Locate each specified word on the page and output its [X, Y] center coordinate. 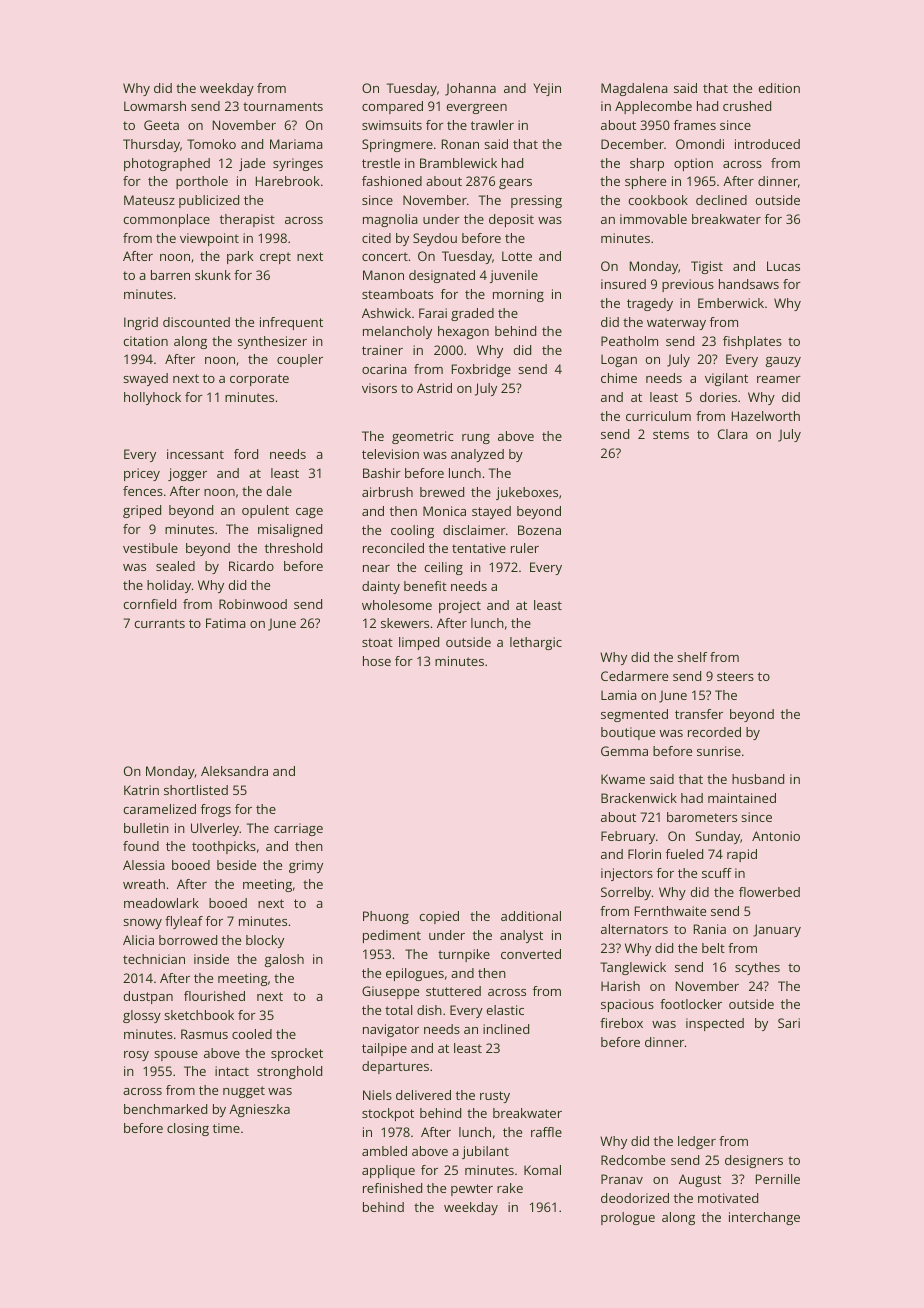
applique [388, 1171]
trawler [492, 125]
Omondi [700, 144]
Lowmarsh [155, 106]
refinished [392, 1188]
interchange [764, 1218]
